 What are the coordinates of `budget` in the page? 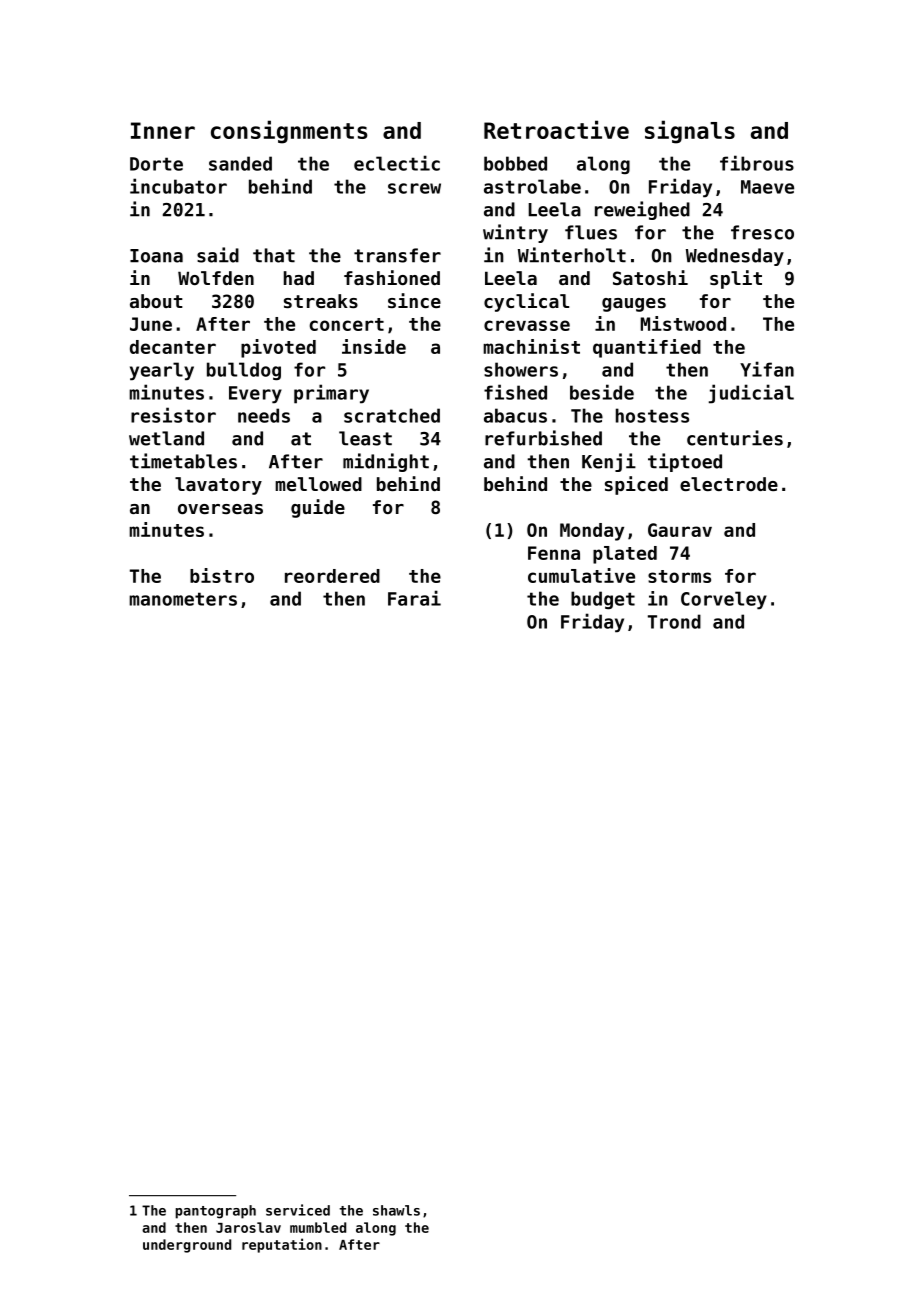 It's located at (603, 600).
